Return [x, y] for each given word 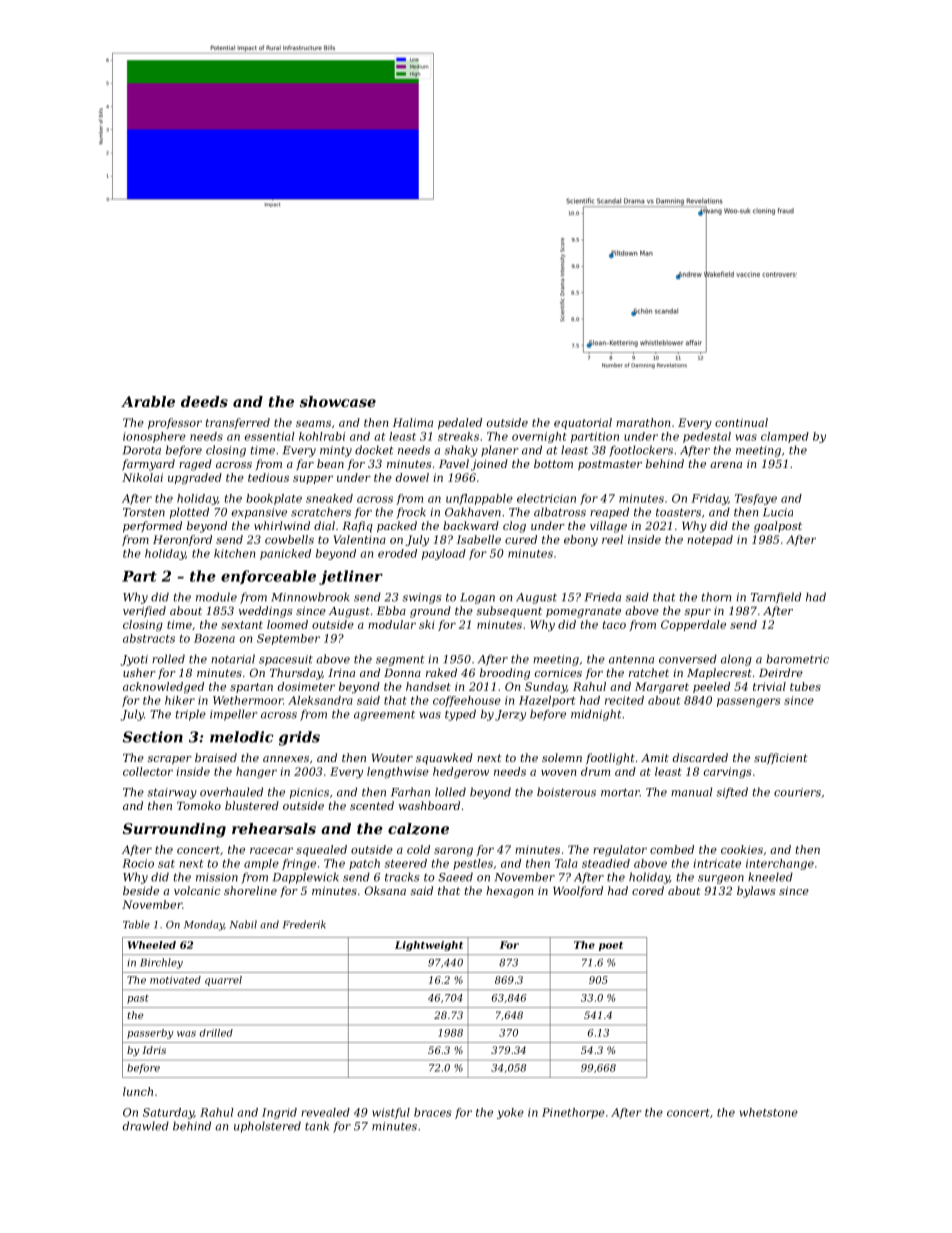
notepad [710, 540]
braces [433, 1112]
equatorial [583, 423]
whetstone [769, 1112]
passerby [150, 1034]
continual [741, 422]
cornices [558, 673]
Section [153, 737]
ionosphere [154, 437]
